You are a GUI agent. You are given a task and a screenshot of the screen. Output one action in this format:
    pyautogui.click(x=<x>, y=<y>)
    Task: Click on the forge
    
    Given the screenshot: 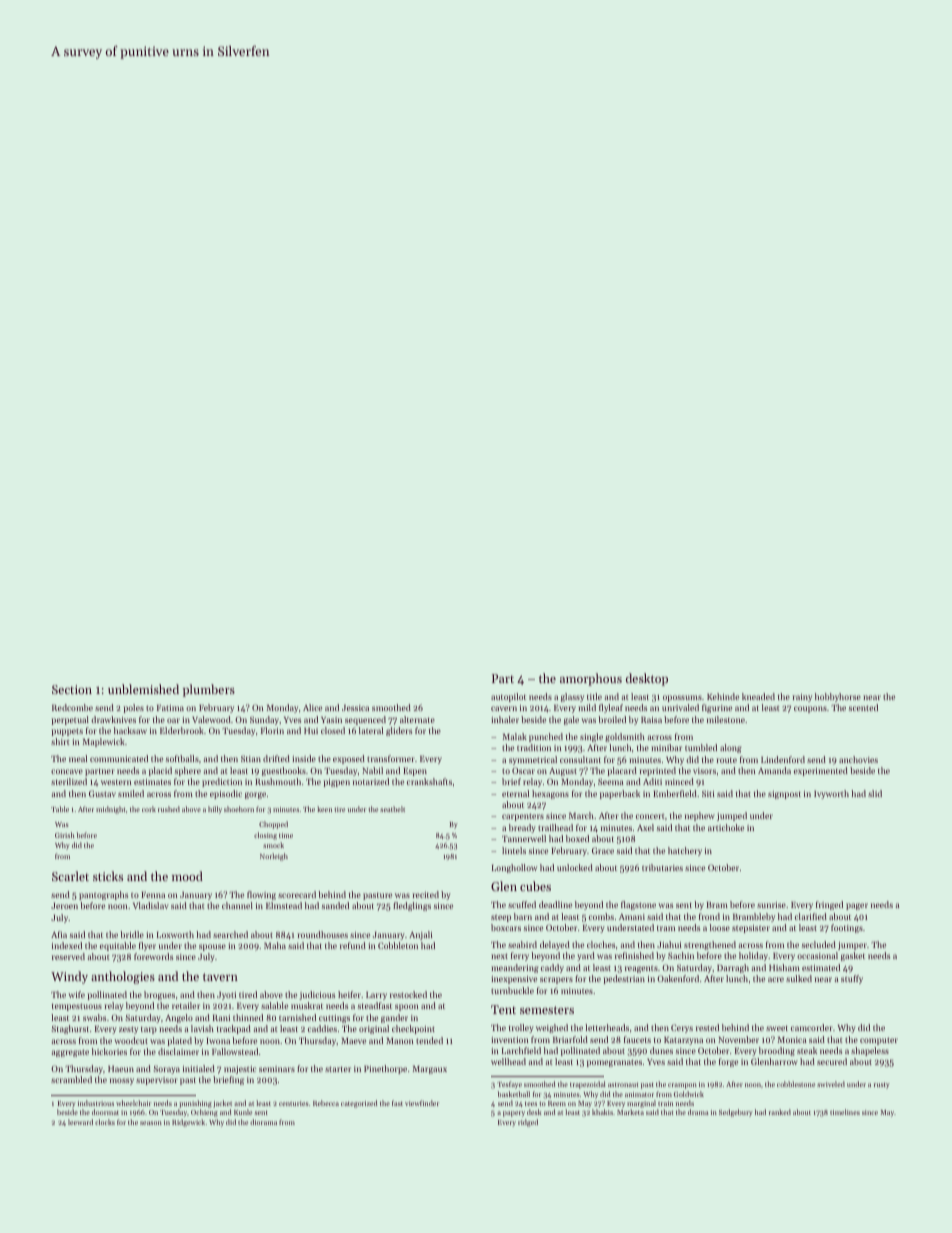 What is the action you would take?
    pyautogui.click(x=728, y=1062)
